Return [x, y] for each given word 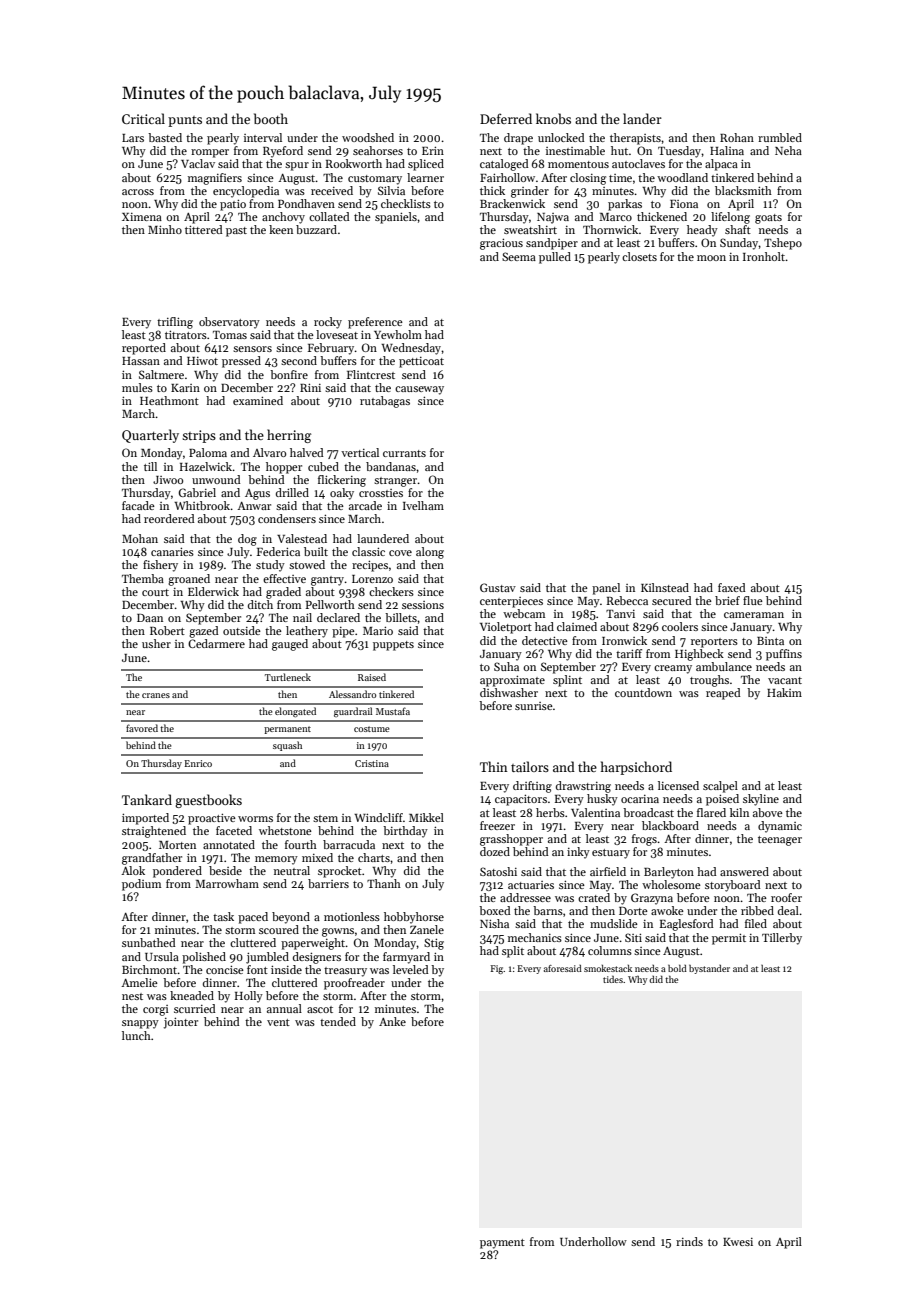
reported [144, 349]
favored [142, 728]
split [513, 952]
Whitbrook [202, 505]
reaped [723, 694]
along [430, 553]
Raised [372, 677]
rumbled [780, 137]
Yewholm [398, 334]
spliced [426, 165]
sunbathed [149, 942]
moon [711, 258]
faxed [732, 587]
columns [610, 950]
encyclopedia [246, 192]
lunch [136, 1035]
